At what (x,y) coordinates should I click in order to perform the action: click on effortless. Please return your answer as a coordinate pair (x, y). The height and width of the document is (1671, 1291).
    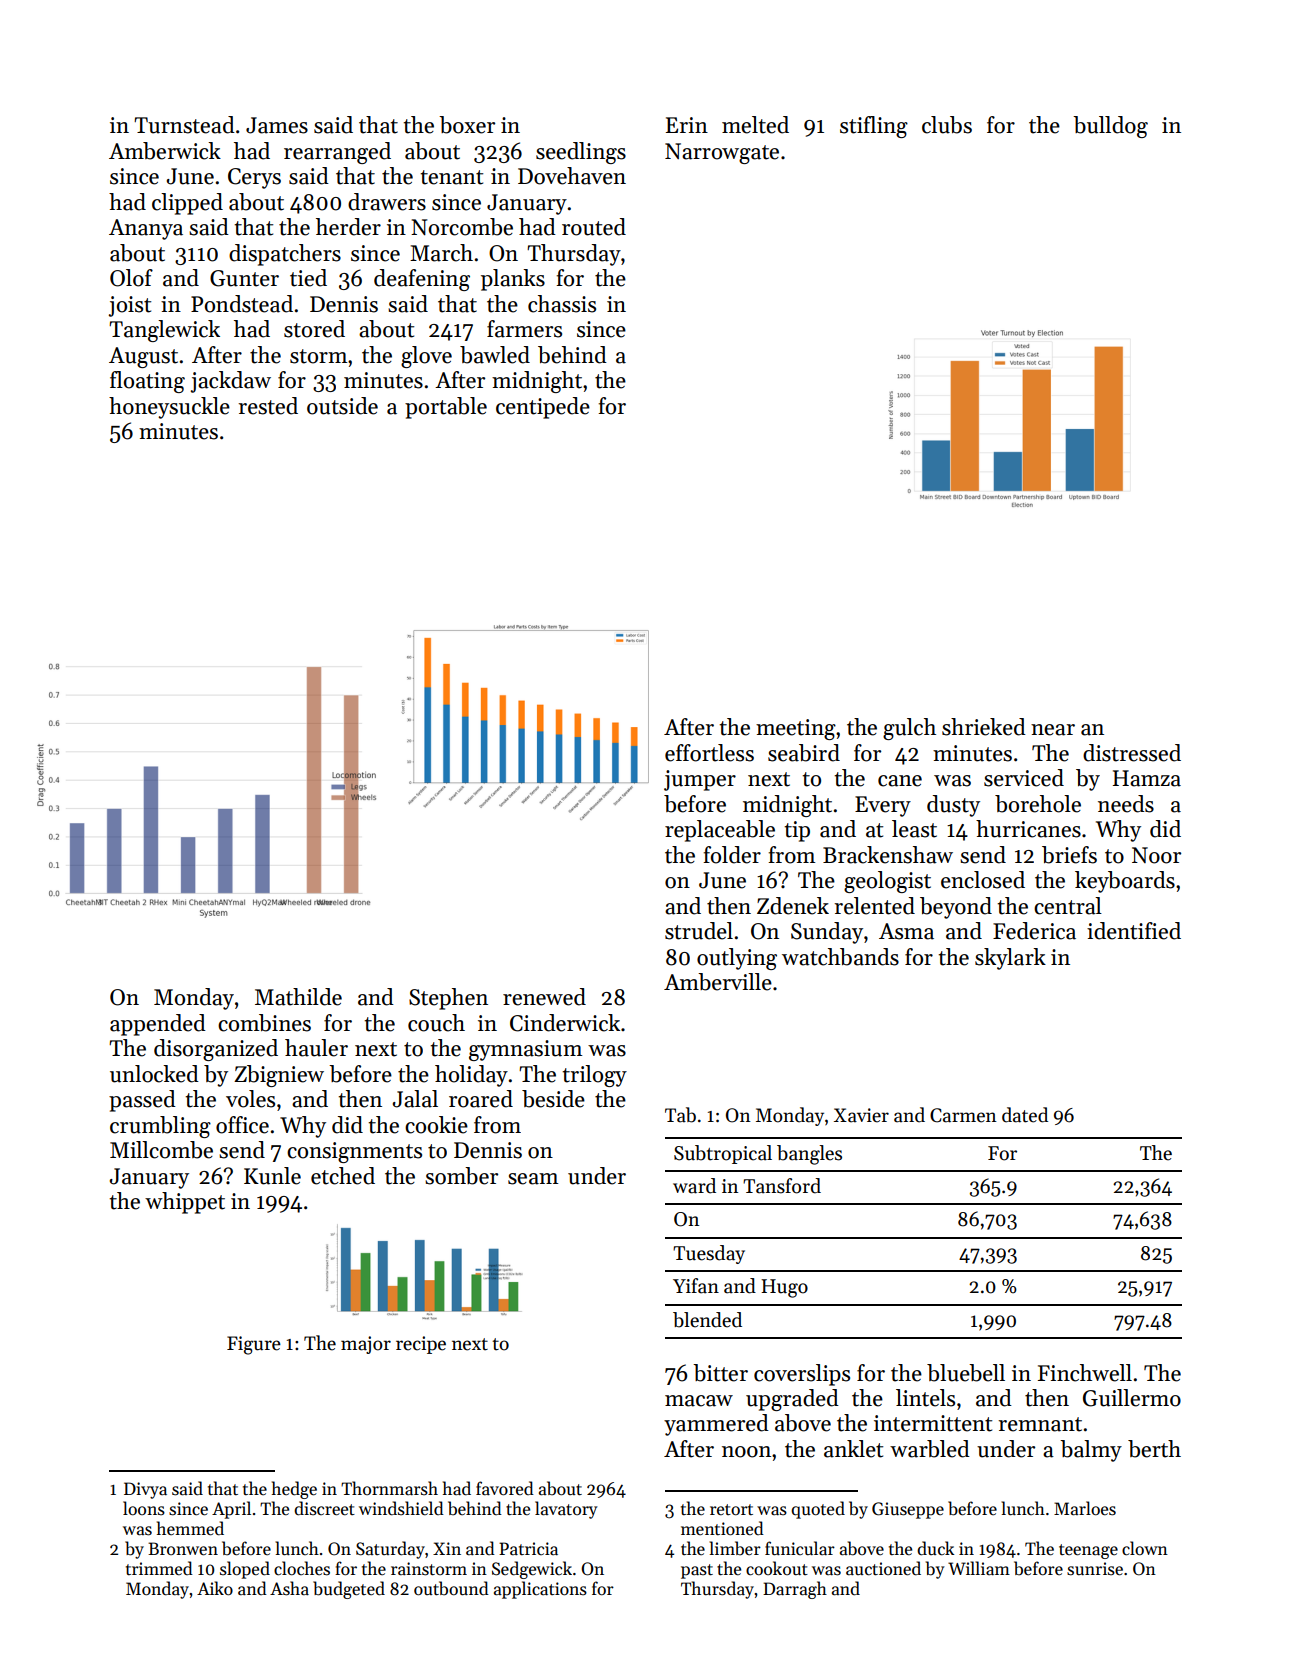
    Looking at the image, I should click on (709, 753).
